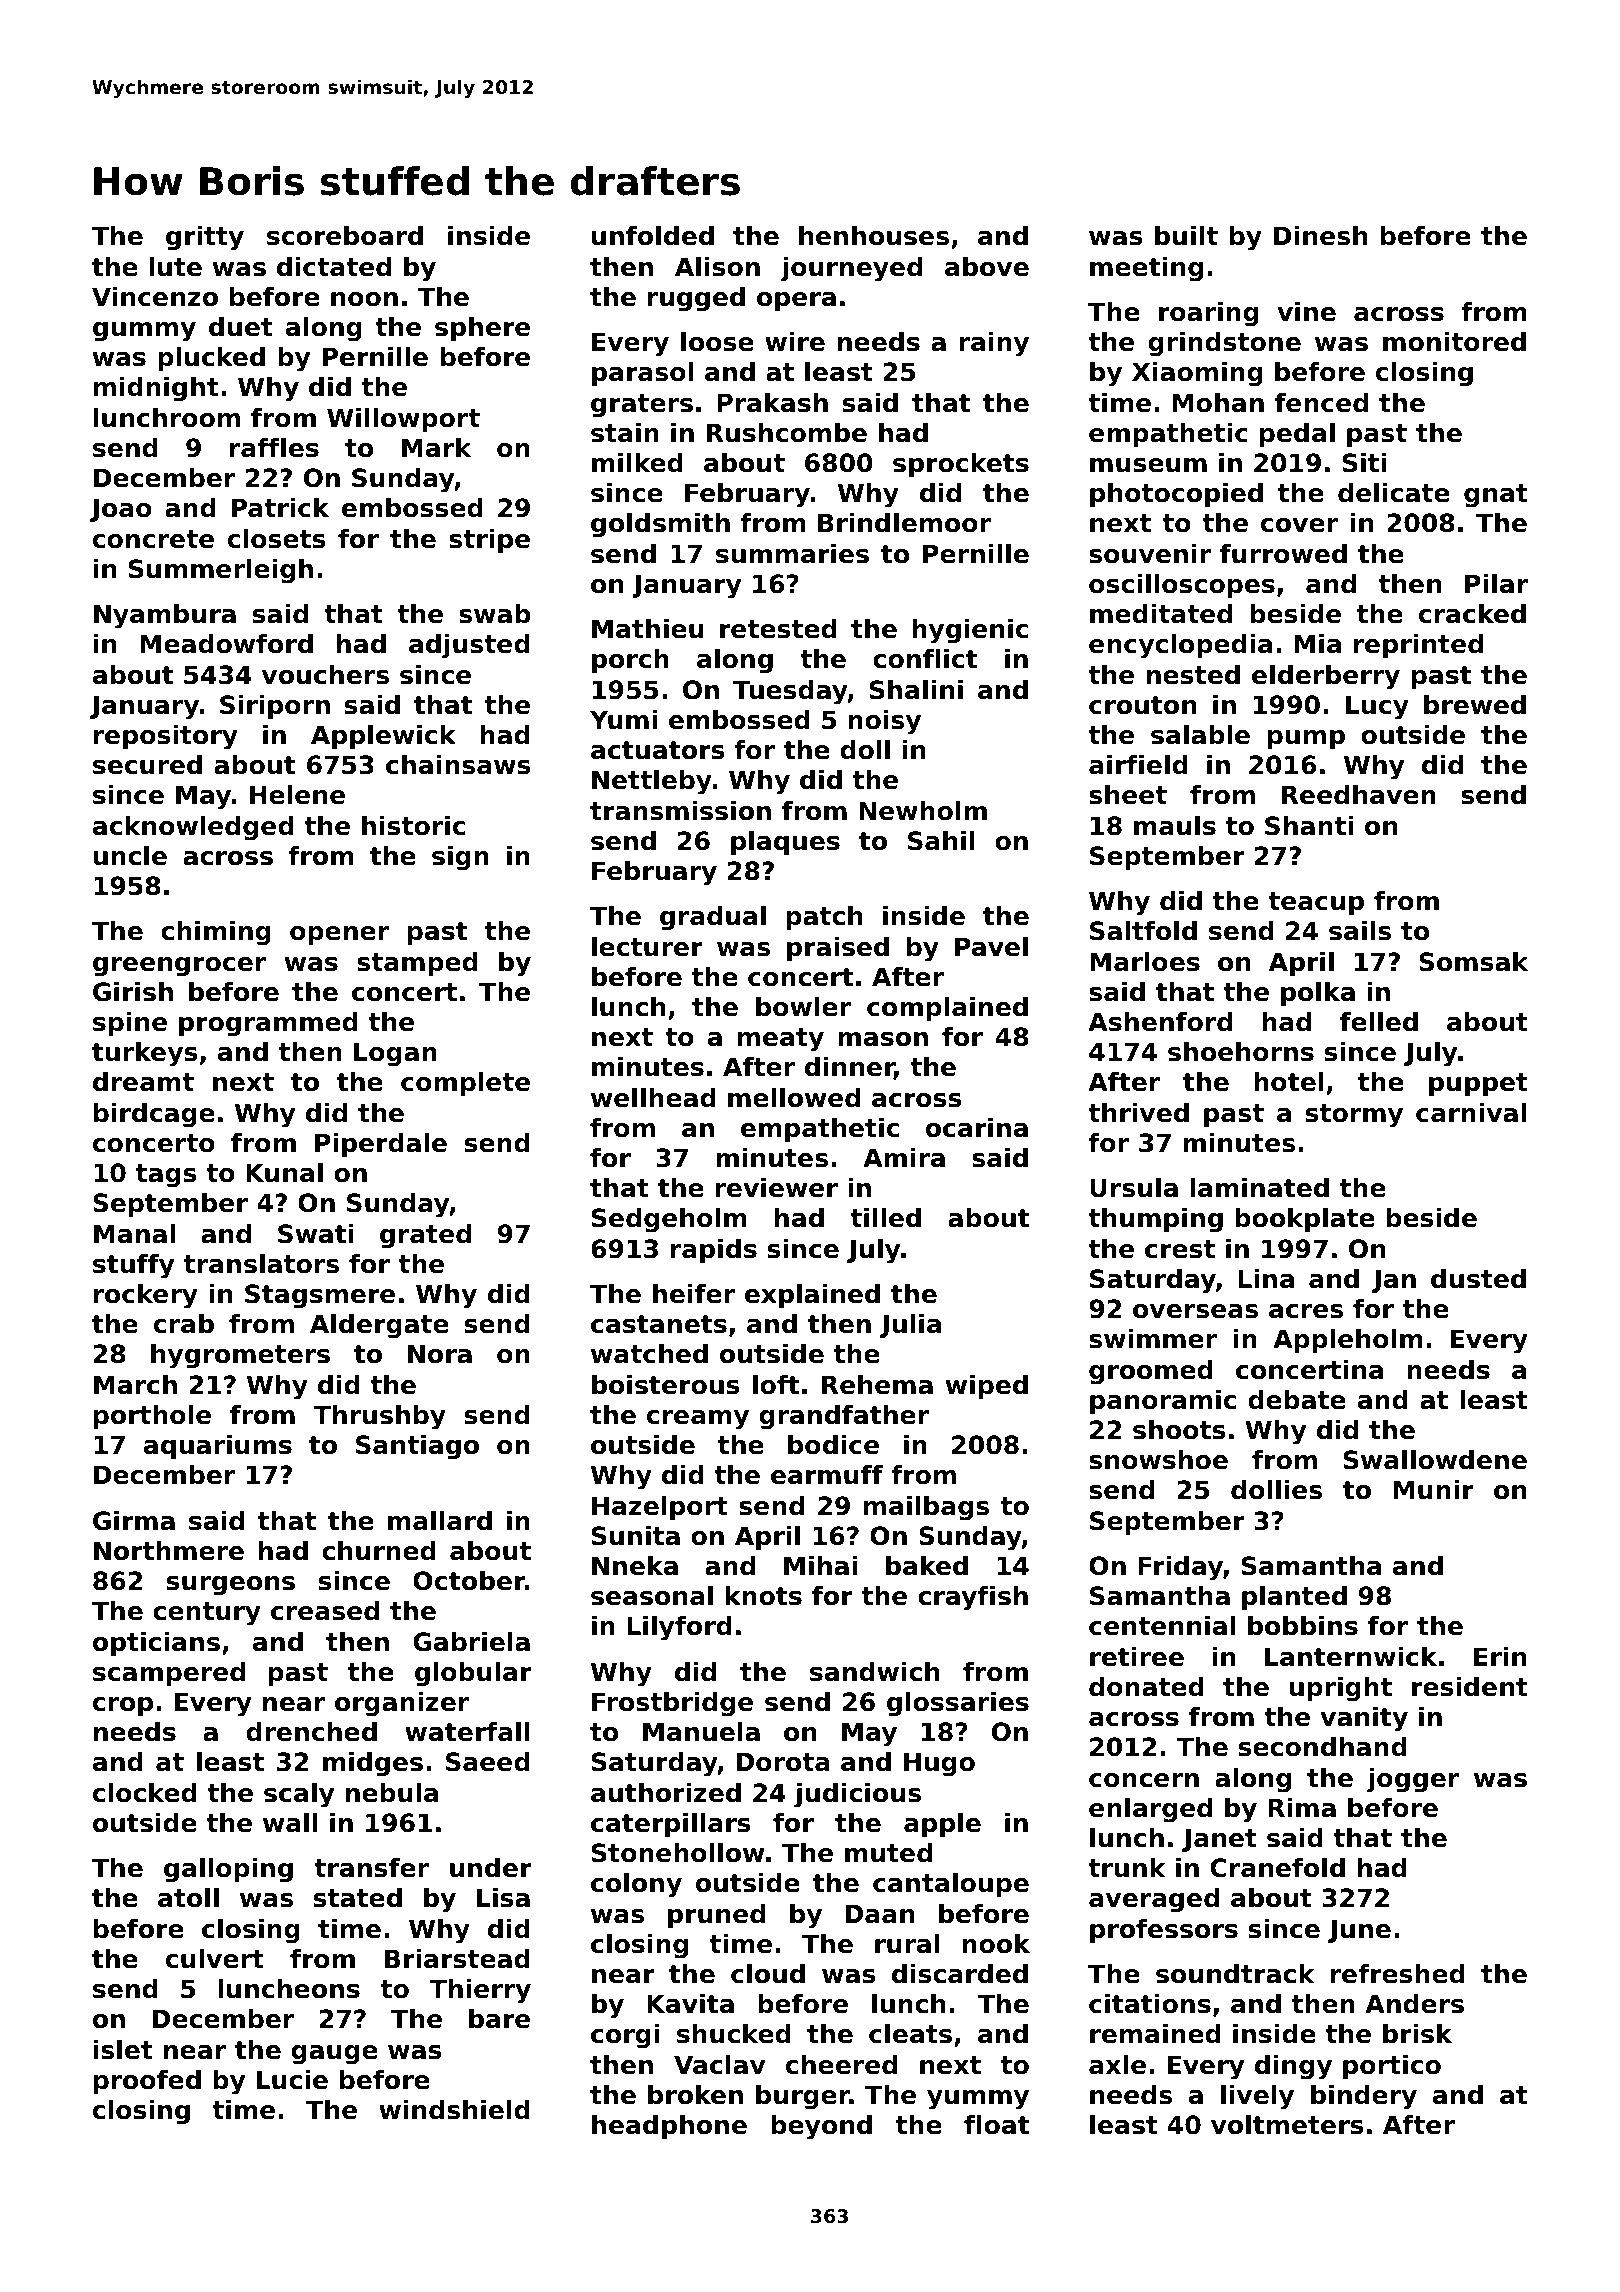 The image size is (1620, 2292). I want to click on opener, so click(339, 935).
